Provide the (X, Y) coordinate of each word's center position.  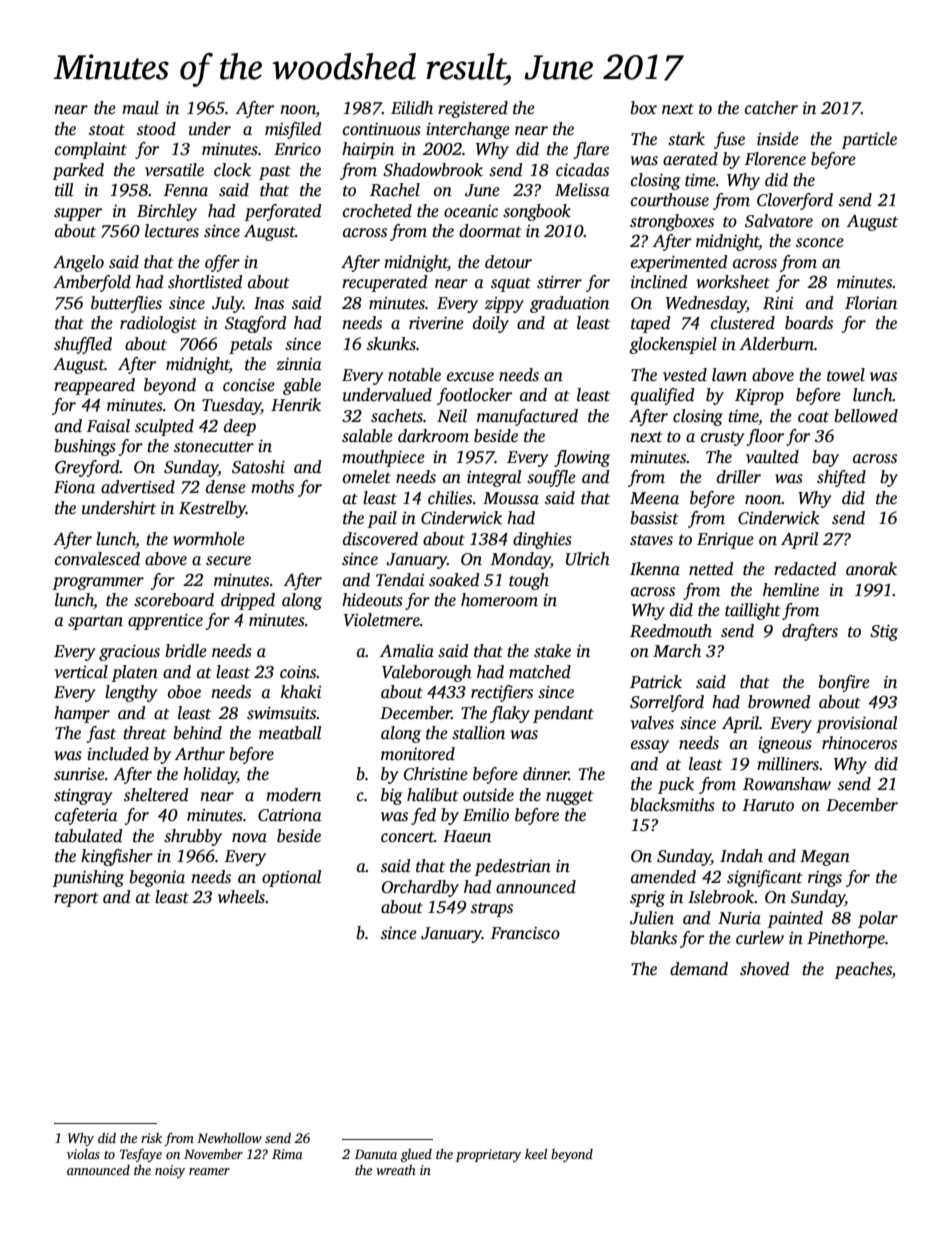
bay (825, 458)
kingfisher (117, 857)
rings (825, 879)
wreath (396, 1170)
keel (536, 1154)
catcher (771, 108)
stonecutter (214, 447)
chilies (450, 498)
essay (650, 746)
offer (222, 263)
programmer (98, 583)
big (391, 796)
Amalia (406, 651)
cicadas (582, 170)
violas (83, 1154)
